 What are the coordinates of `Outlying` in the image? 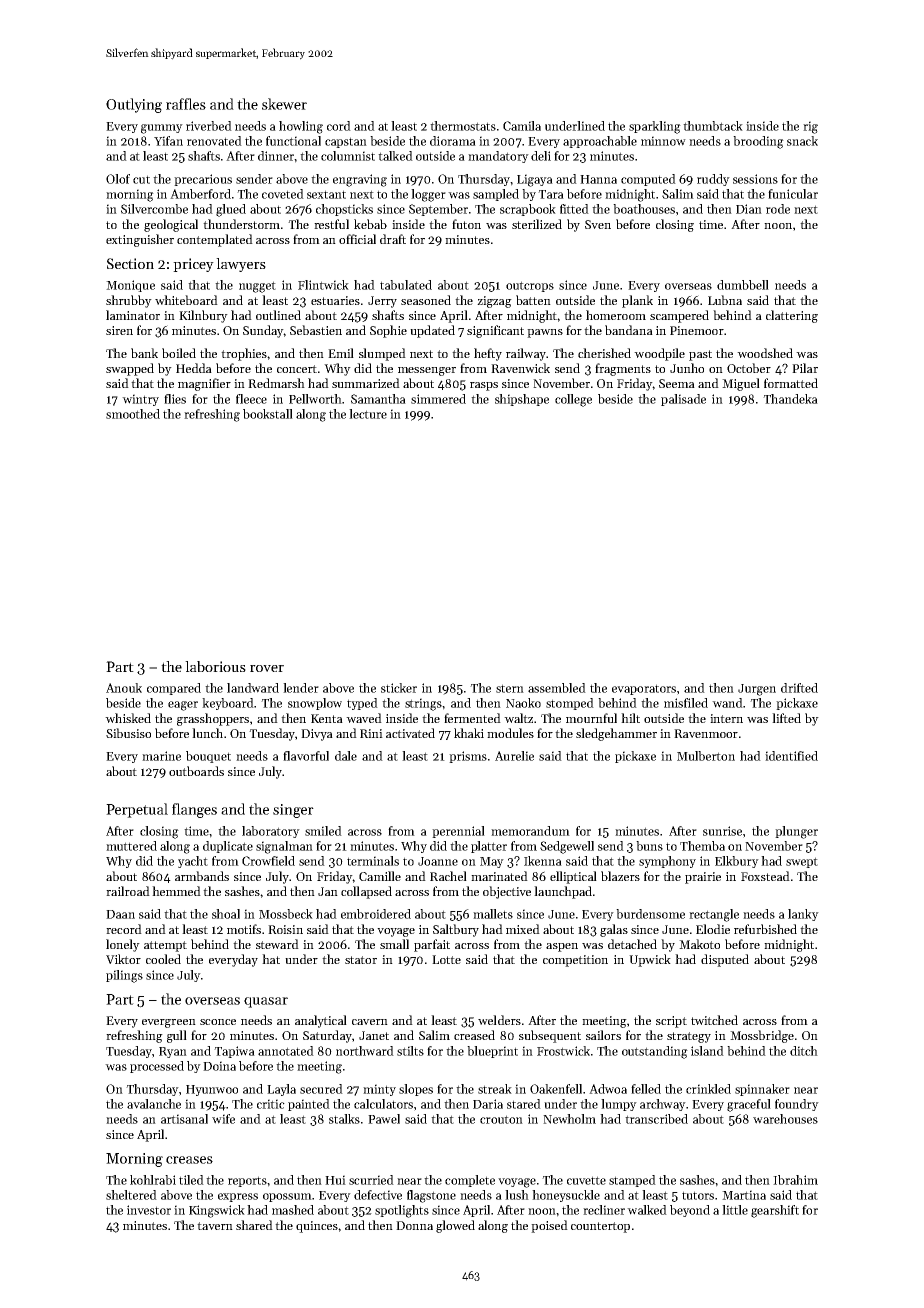 It's located at (134, 105).
